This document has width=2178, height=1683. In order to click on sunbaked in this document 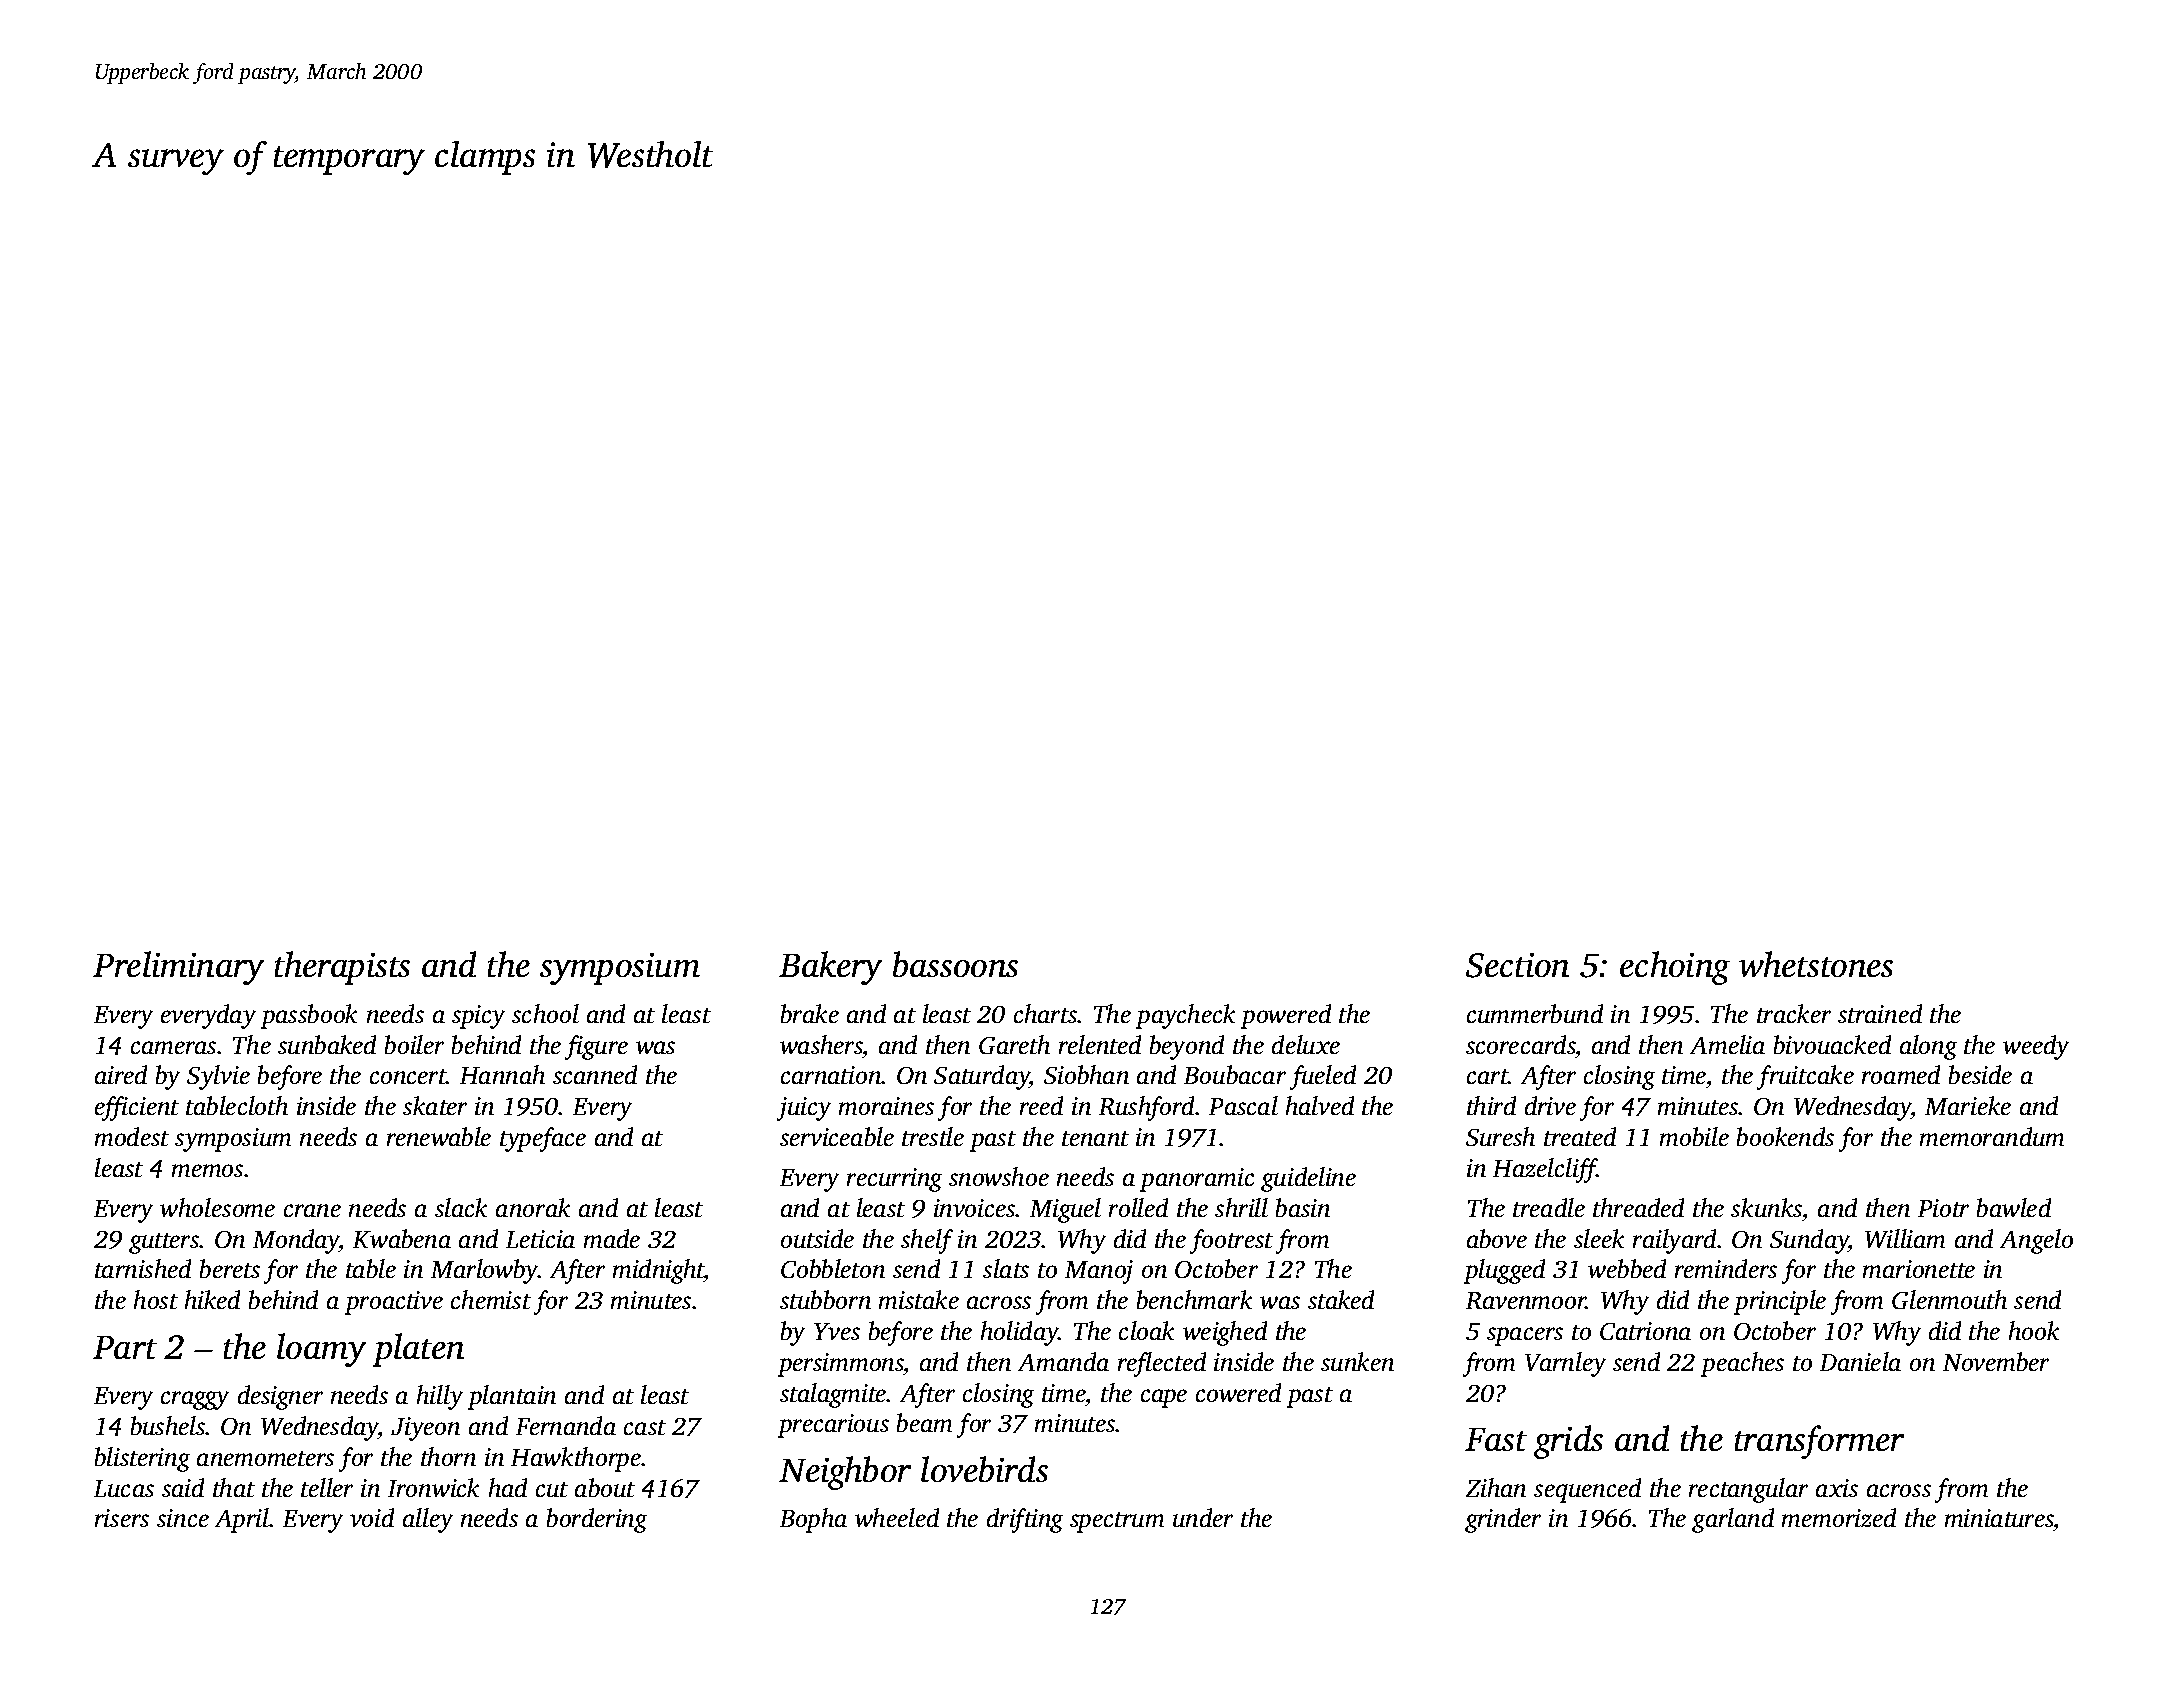, I will do `click(327, 1044)`.
